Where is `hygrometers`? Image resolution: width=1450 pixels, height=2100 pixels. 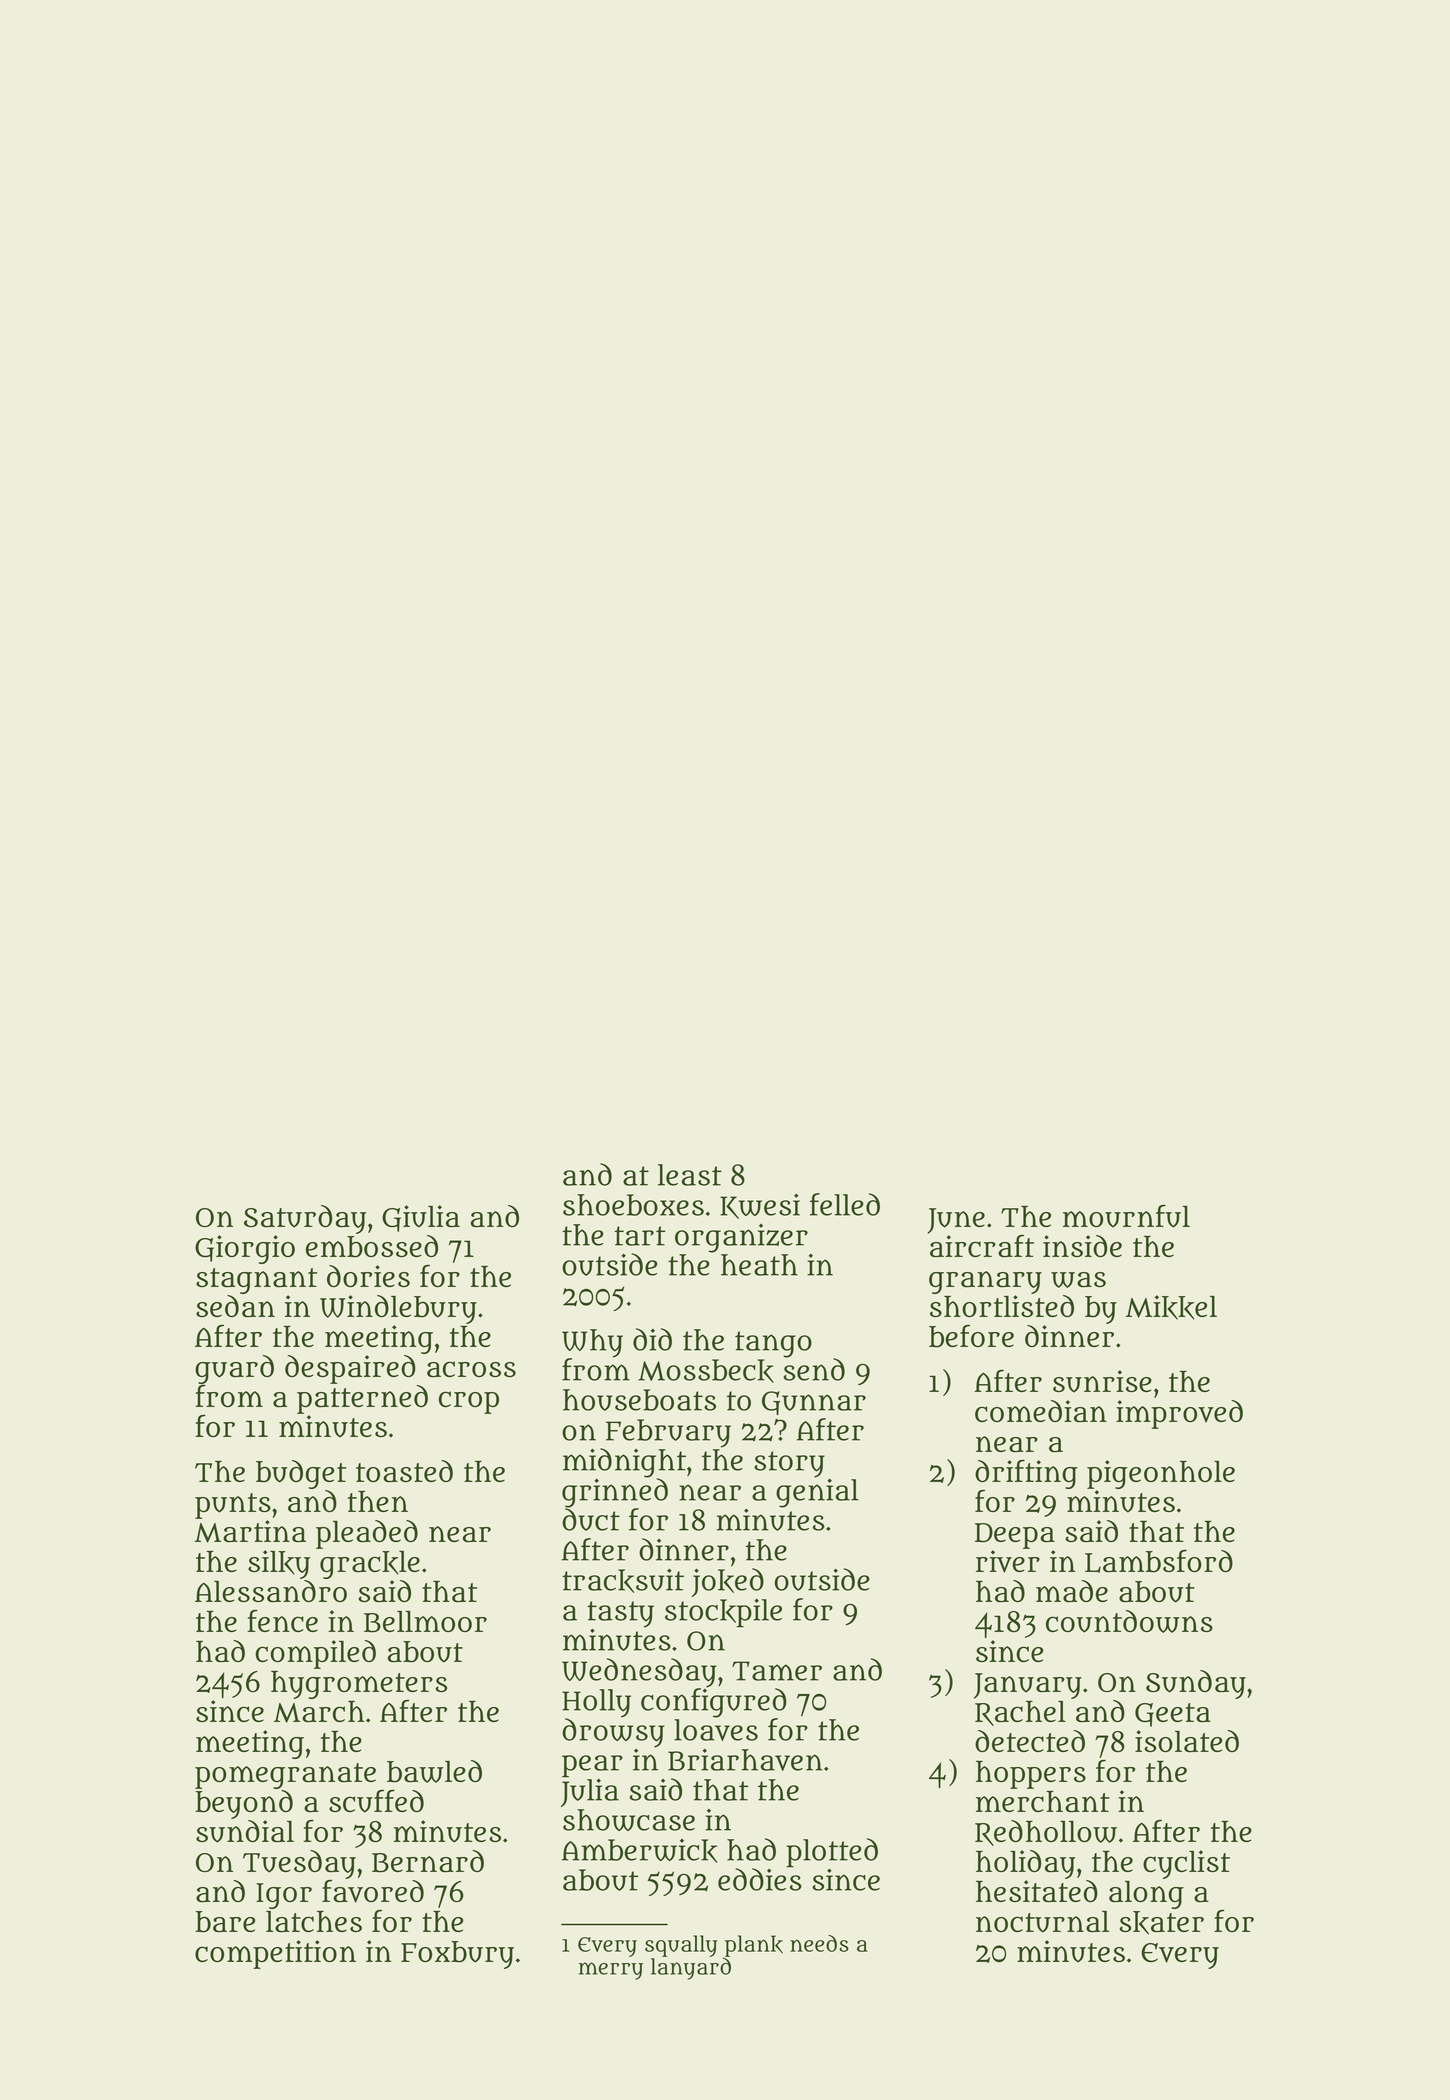
hygrometers is located at coordinates (359, 1685).
